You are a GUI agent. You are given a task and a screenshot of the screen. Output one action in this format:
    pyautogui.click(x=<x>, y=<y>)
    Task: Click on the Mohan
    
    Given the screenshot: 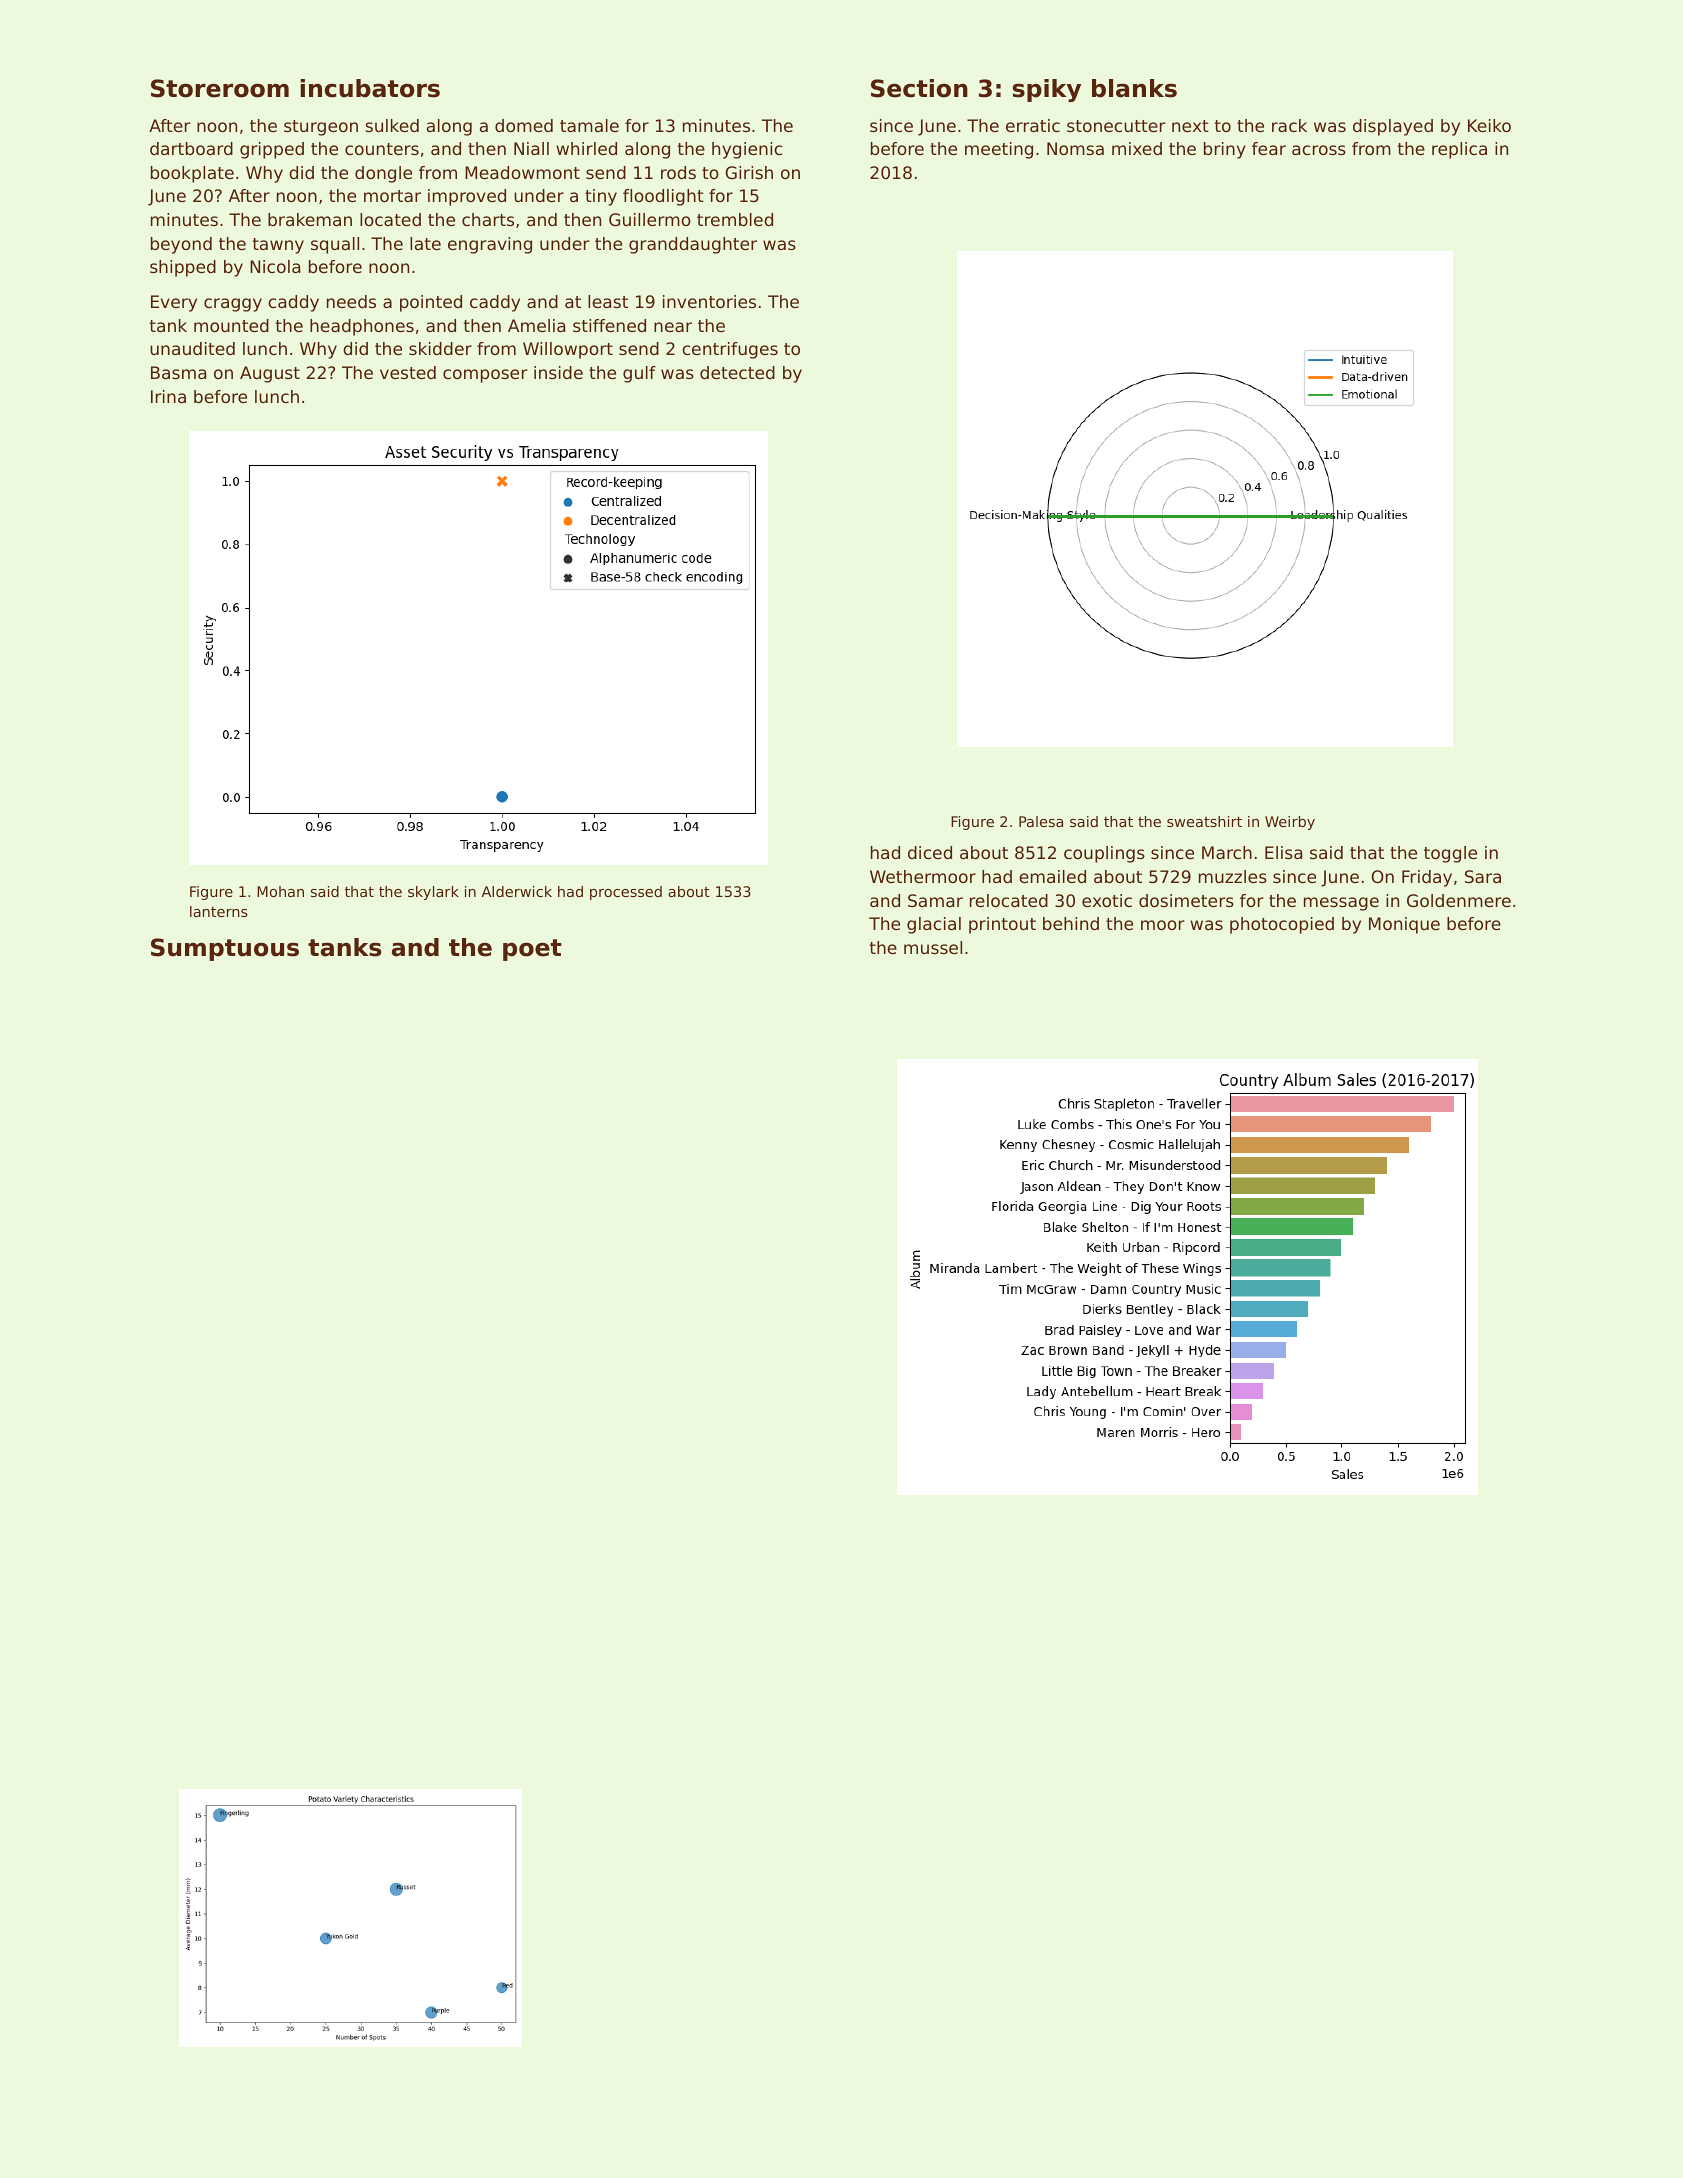 What is the action you would take?
    pyautogui.click(x=280, y=891)
